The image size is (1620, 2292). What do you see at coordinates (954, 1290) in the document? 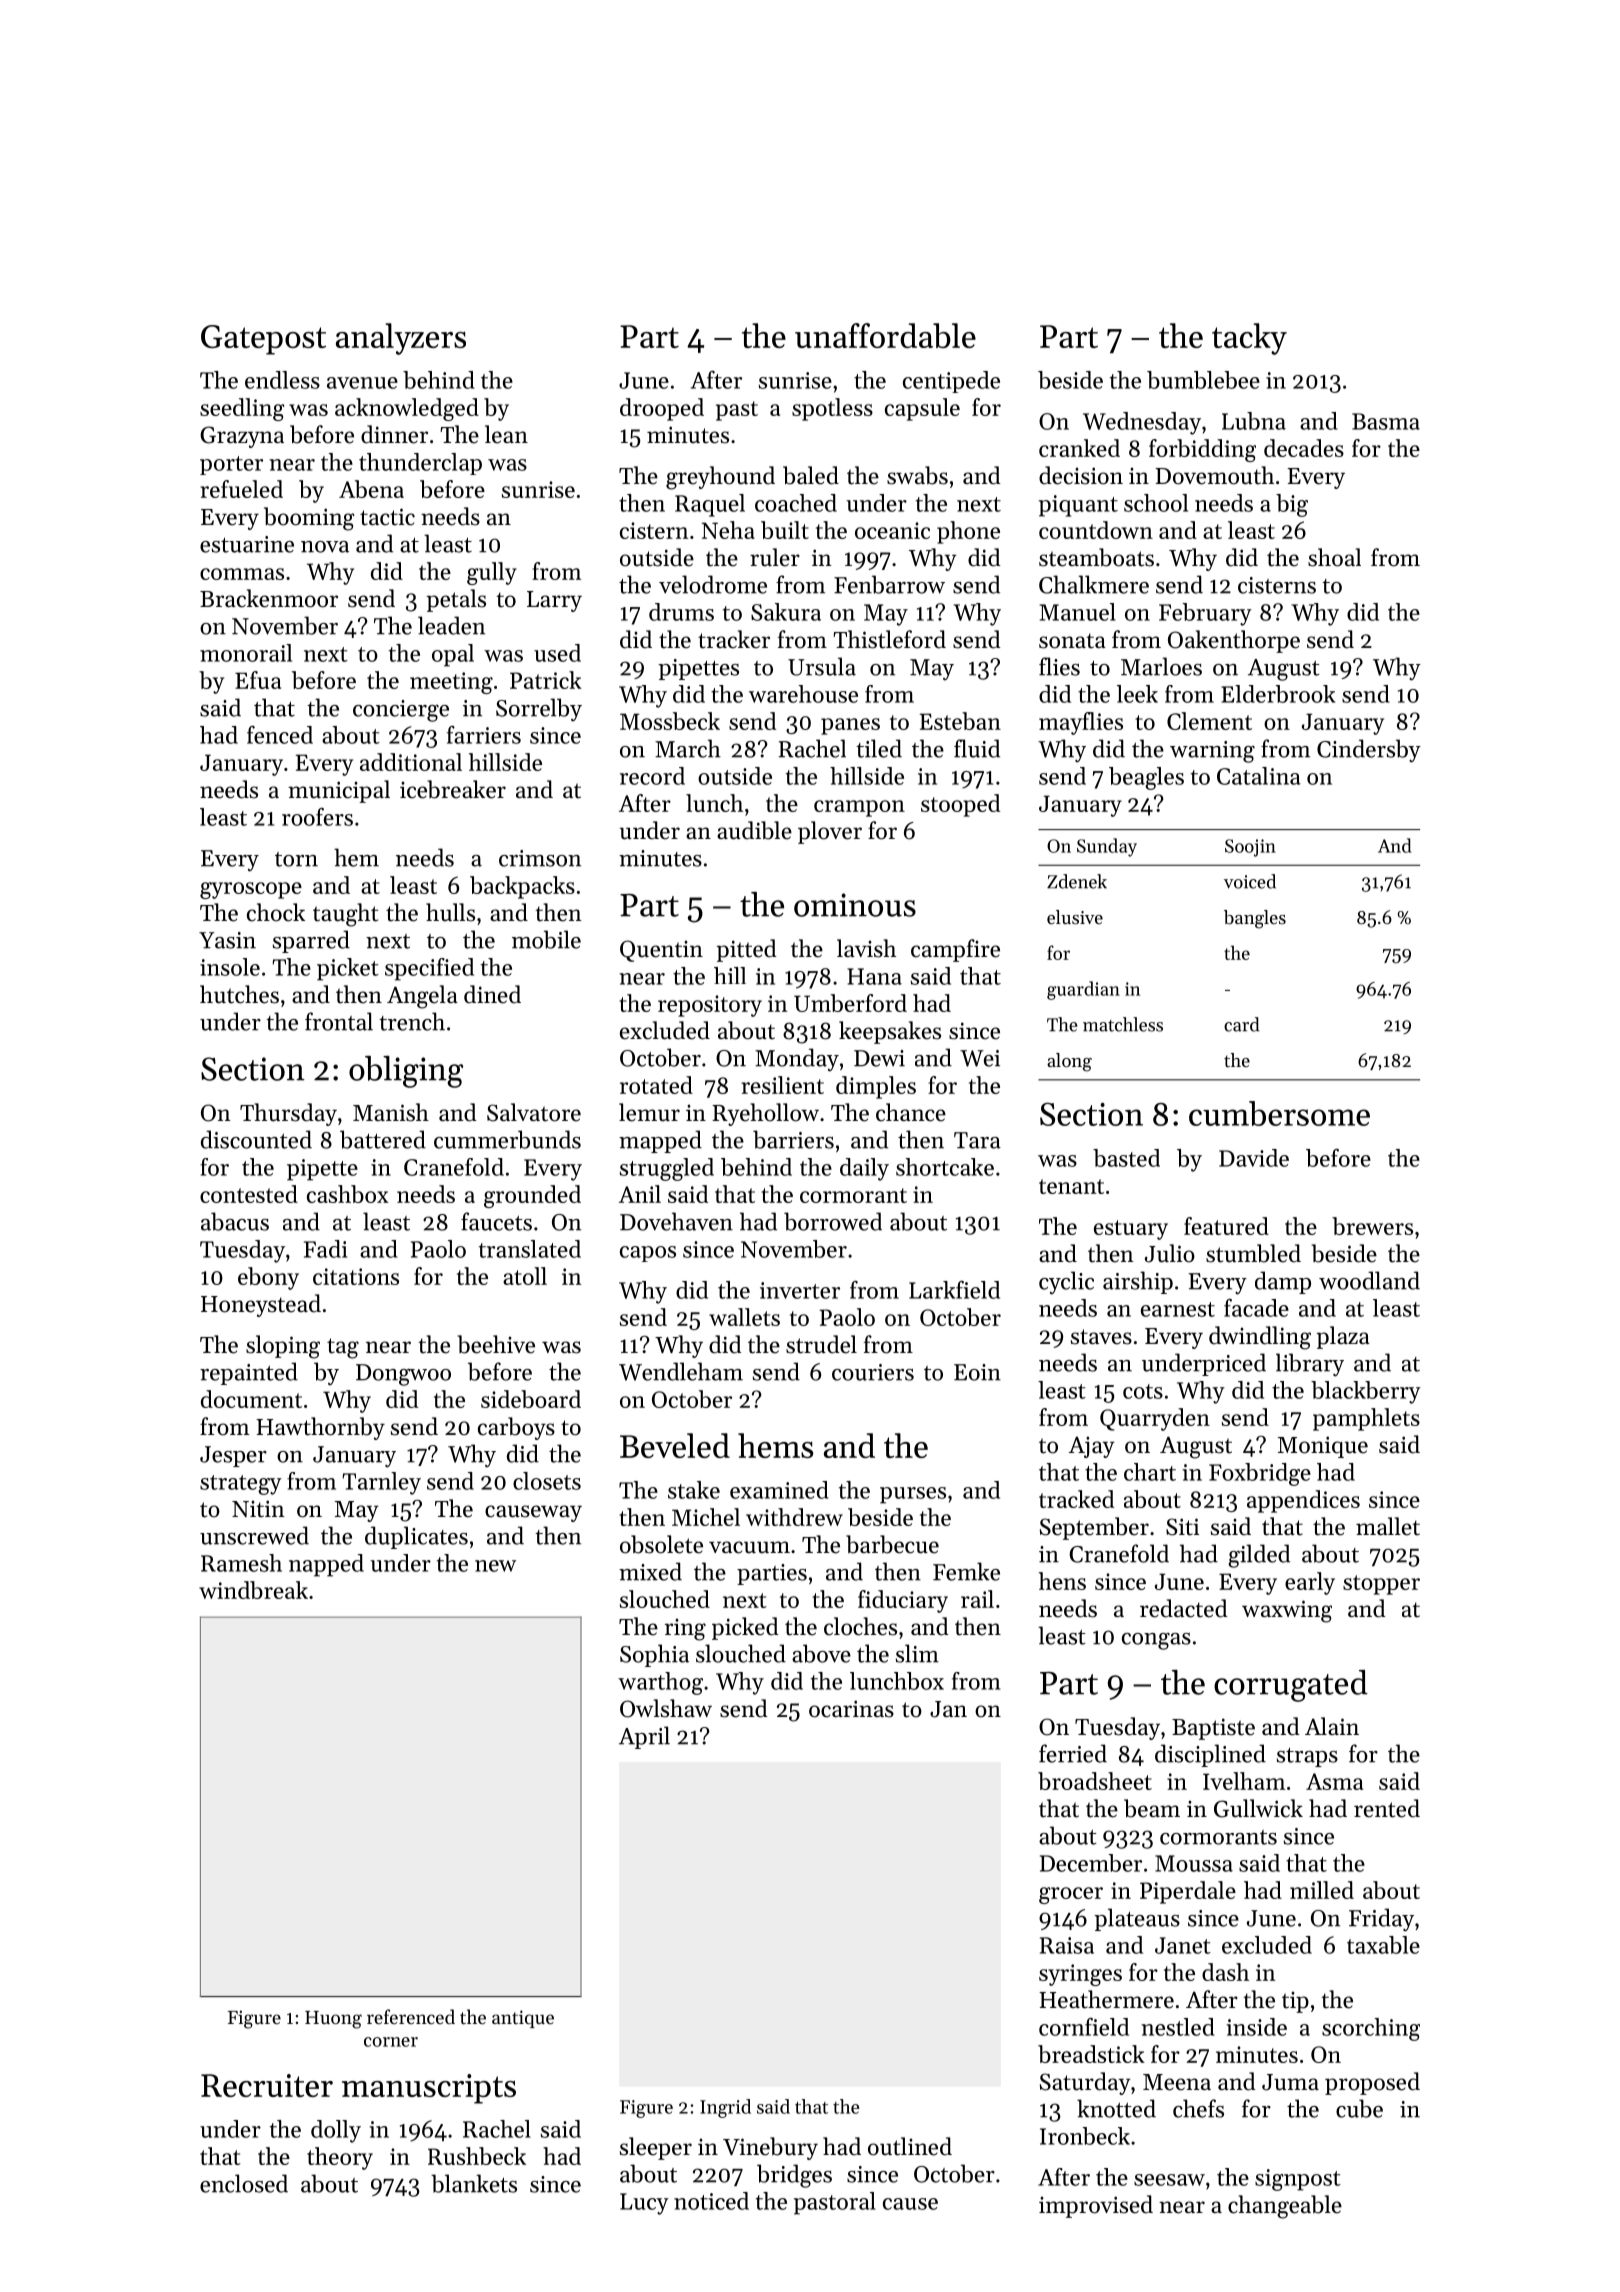
I see `Larkfield` at bounding box center [954, 1290].
